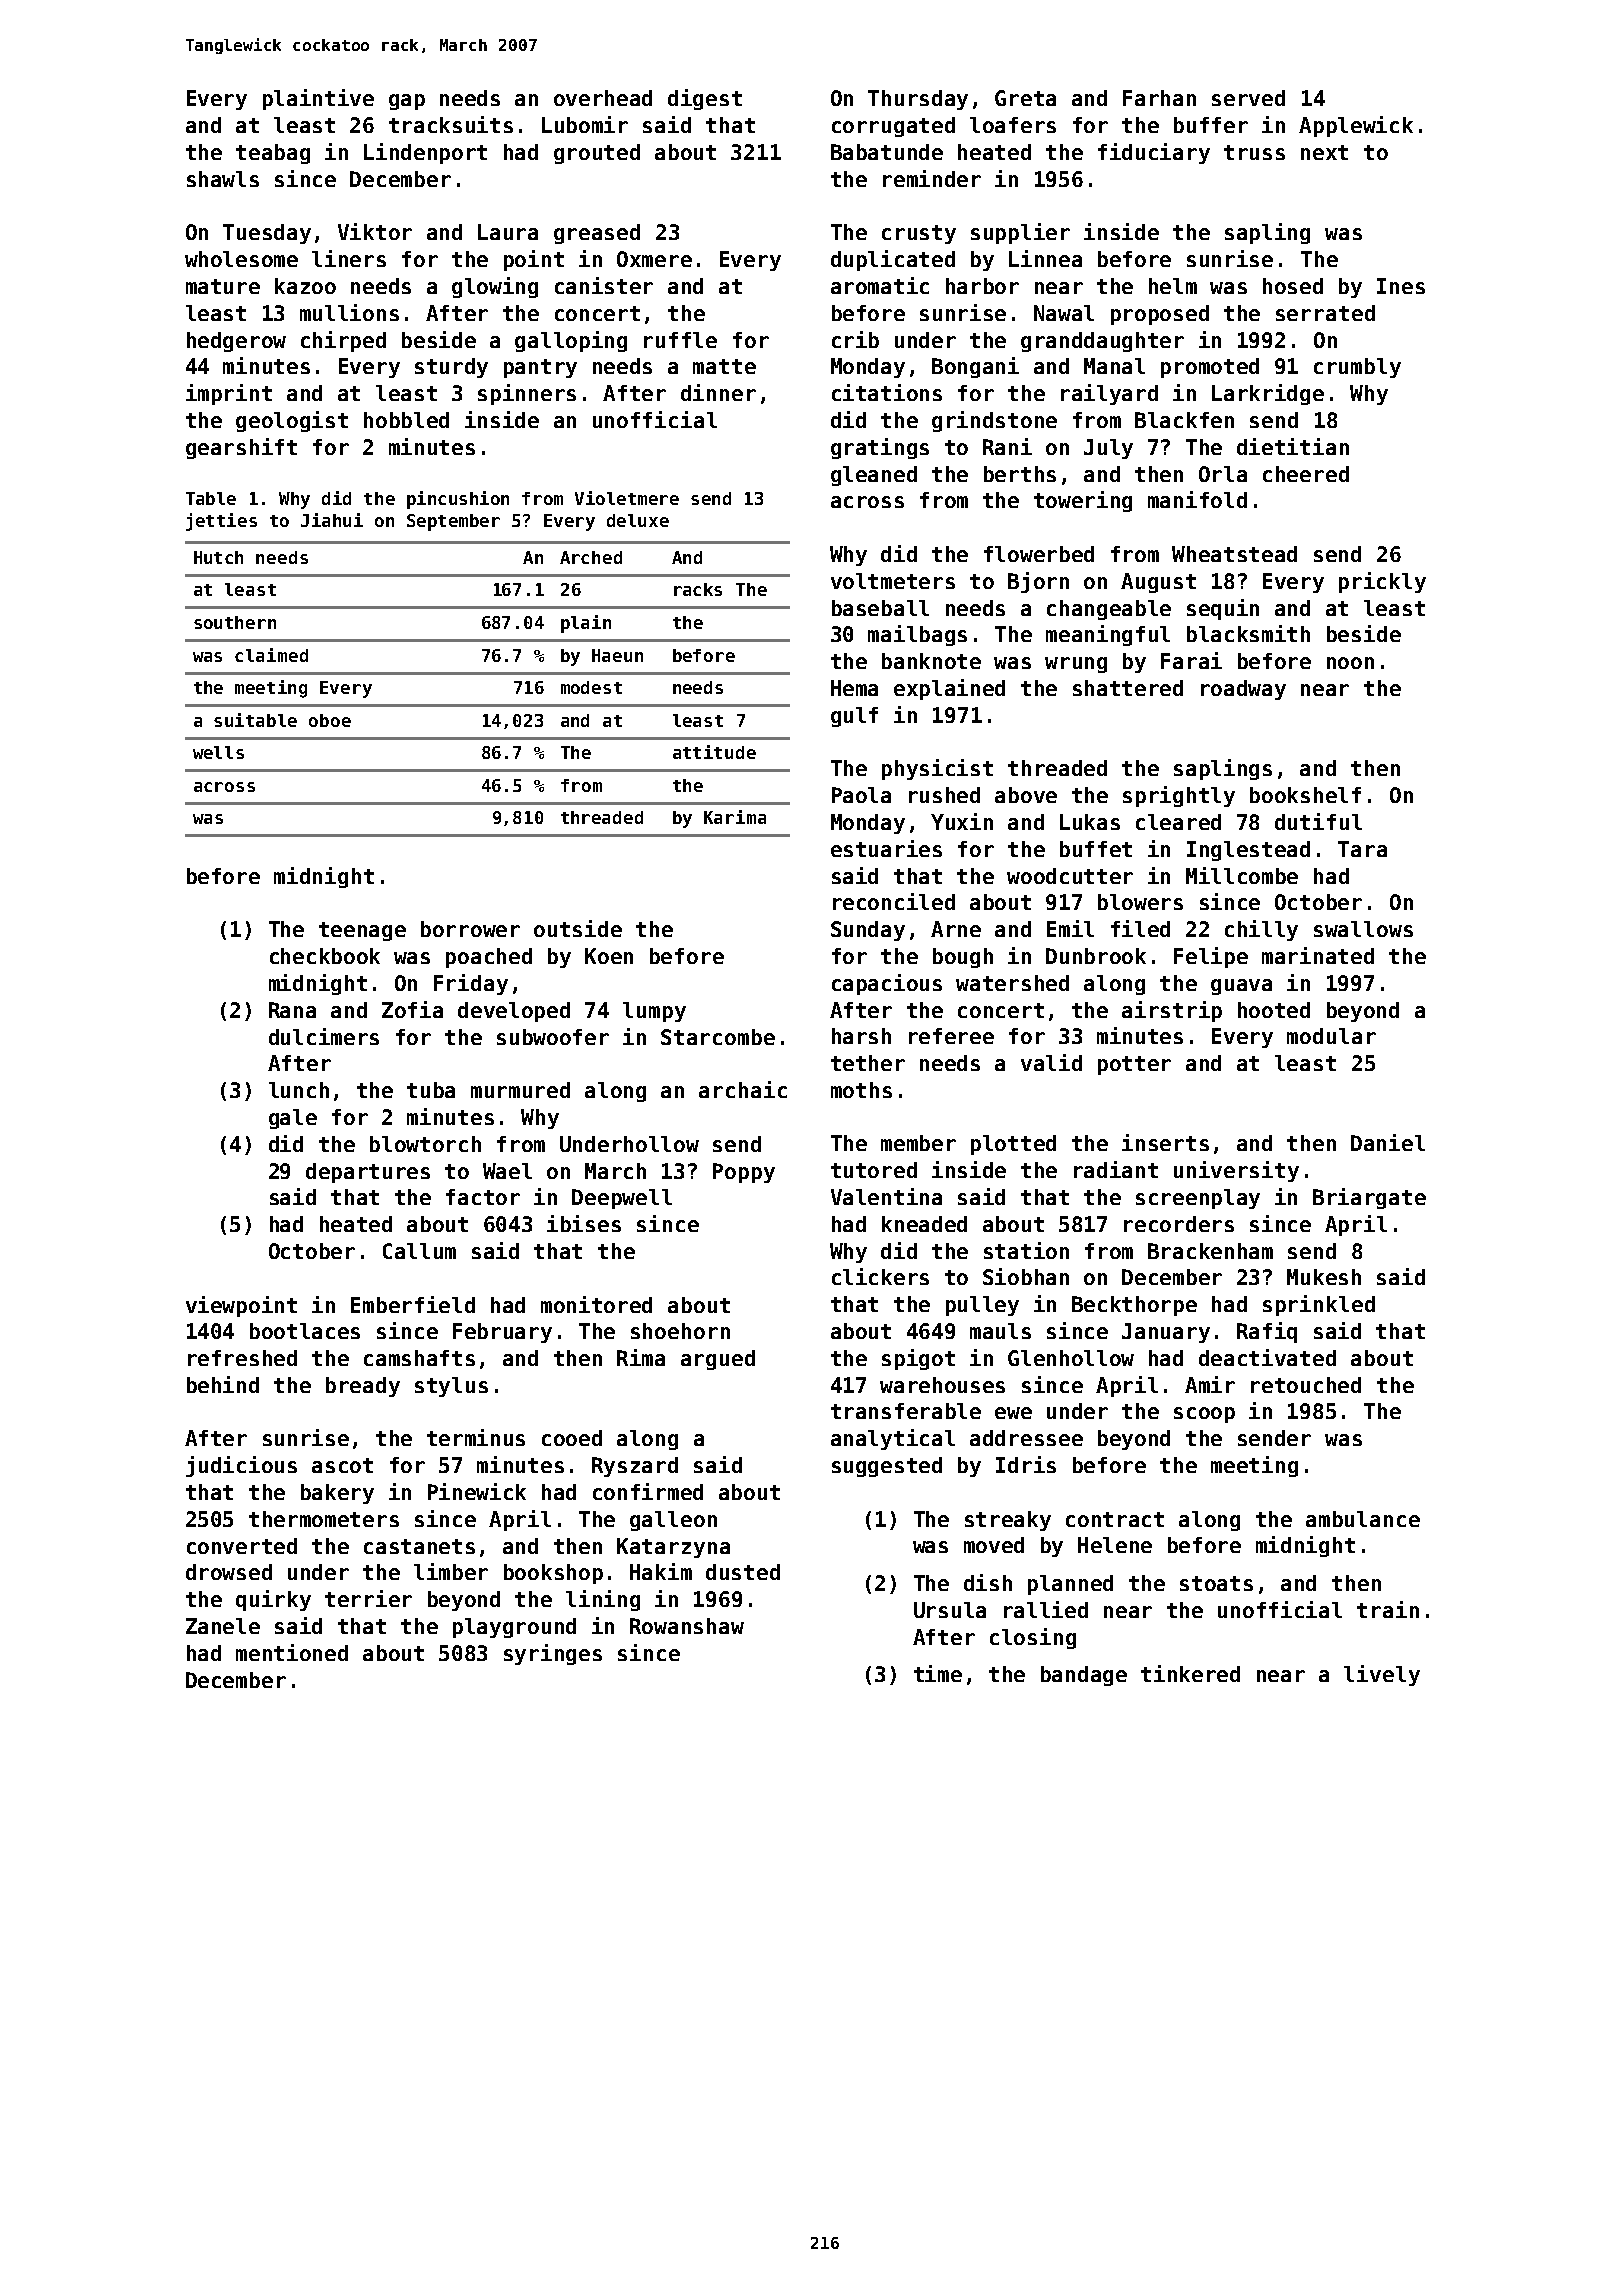  Describe the element at coordinates (362, 931) in the screenshot. I see `teenage` at that location.
